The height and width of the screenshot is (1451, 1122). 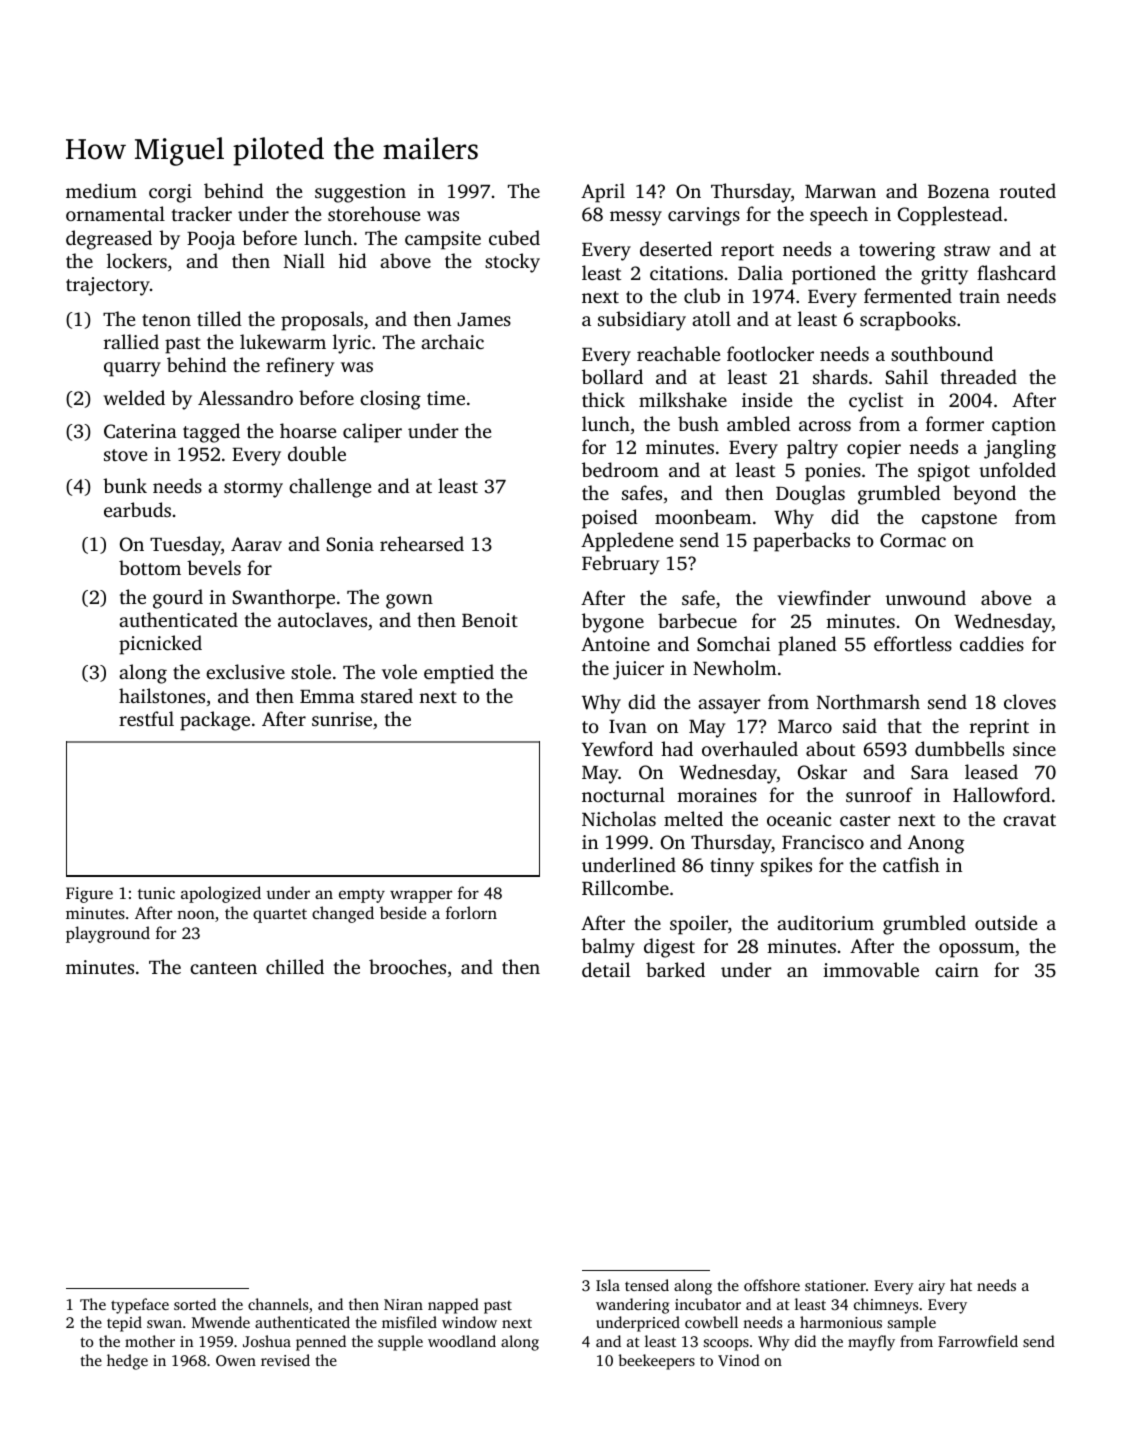 I want to click on routed, so click(x=1028, y=190).
